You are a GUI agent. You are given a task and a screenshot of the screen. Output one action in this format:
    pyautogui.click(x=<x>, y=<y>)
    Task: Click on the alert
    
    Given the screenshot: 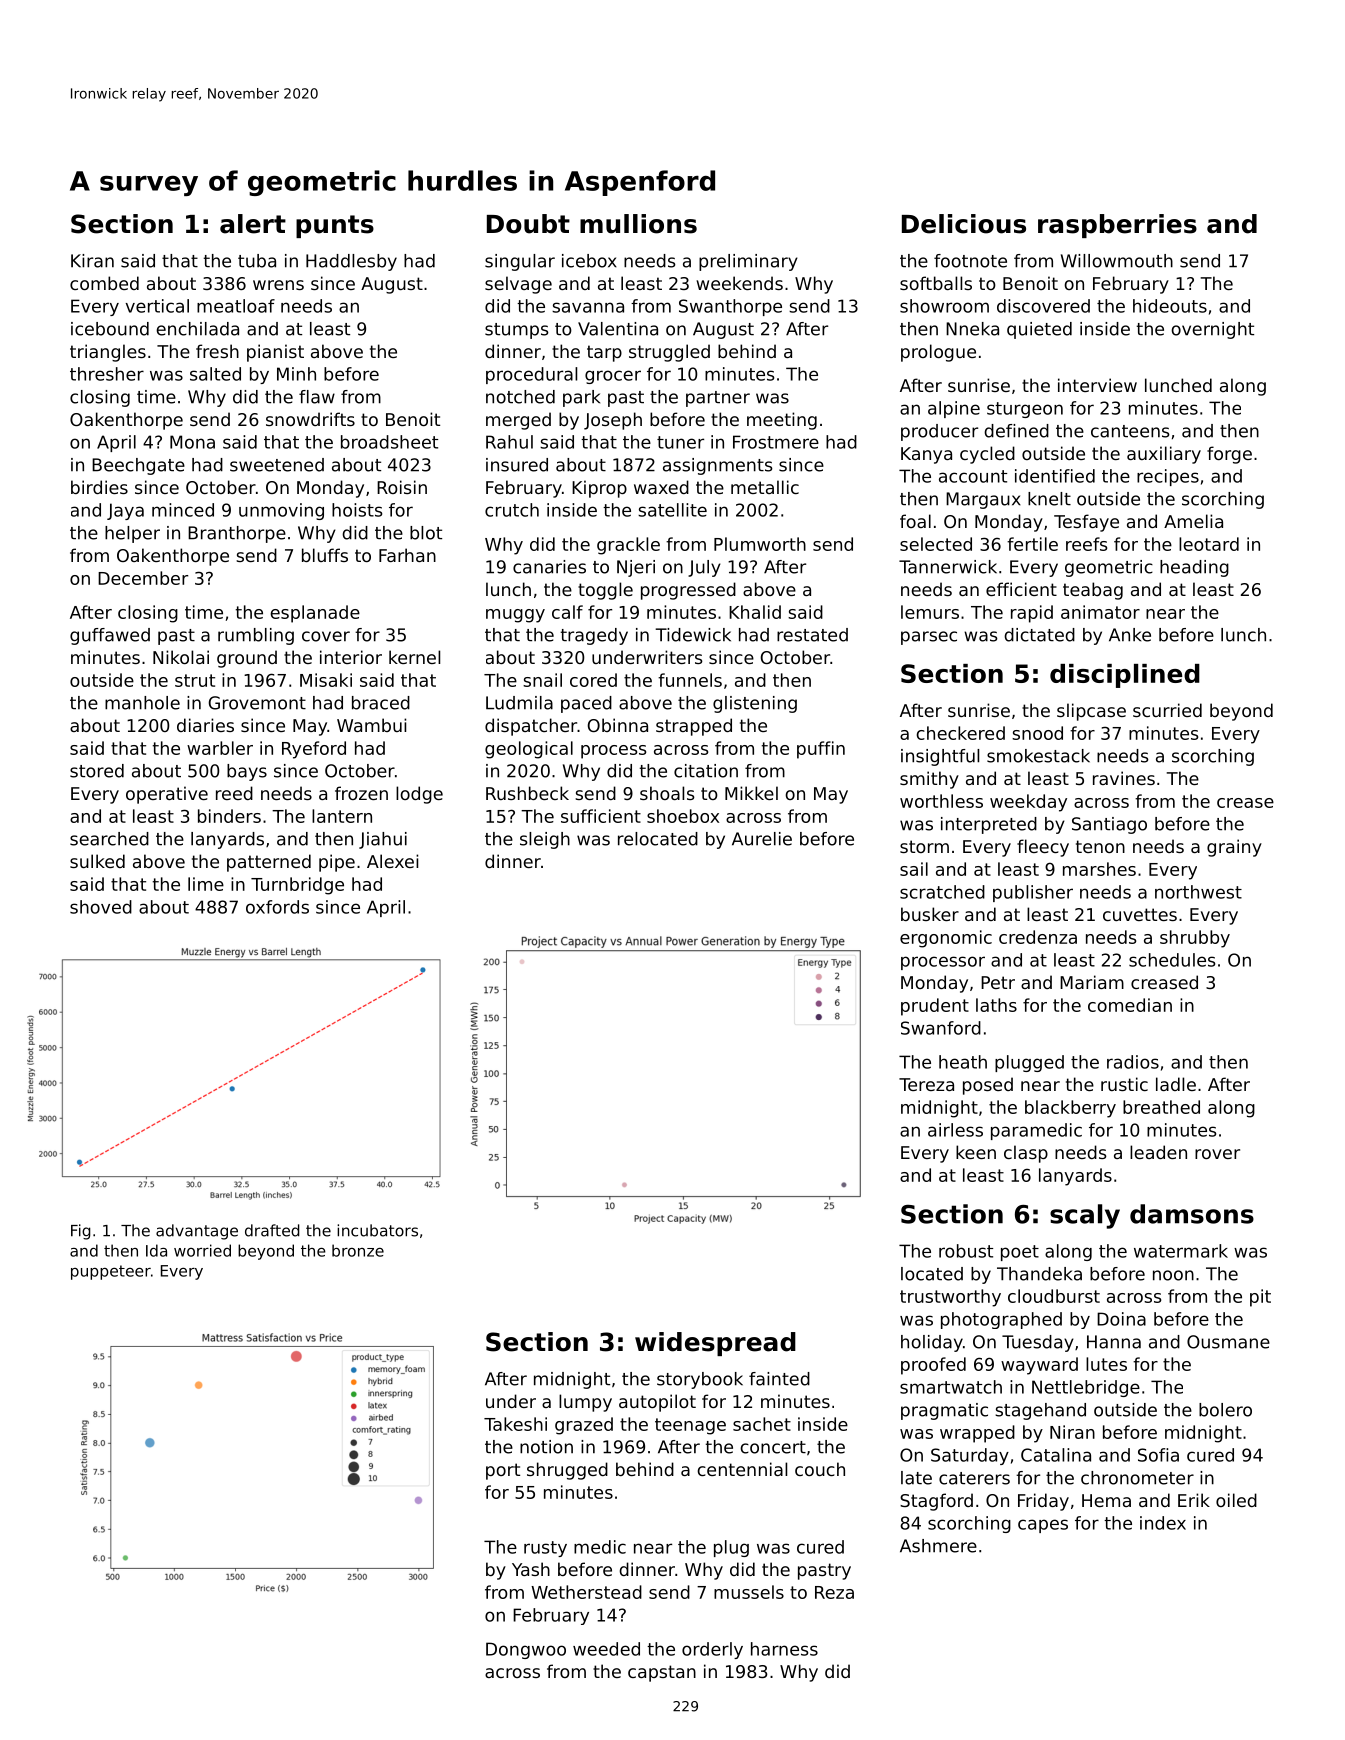 What is the action you would take?
    pyautogui.click(x=253, y=224)
